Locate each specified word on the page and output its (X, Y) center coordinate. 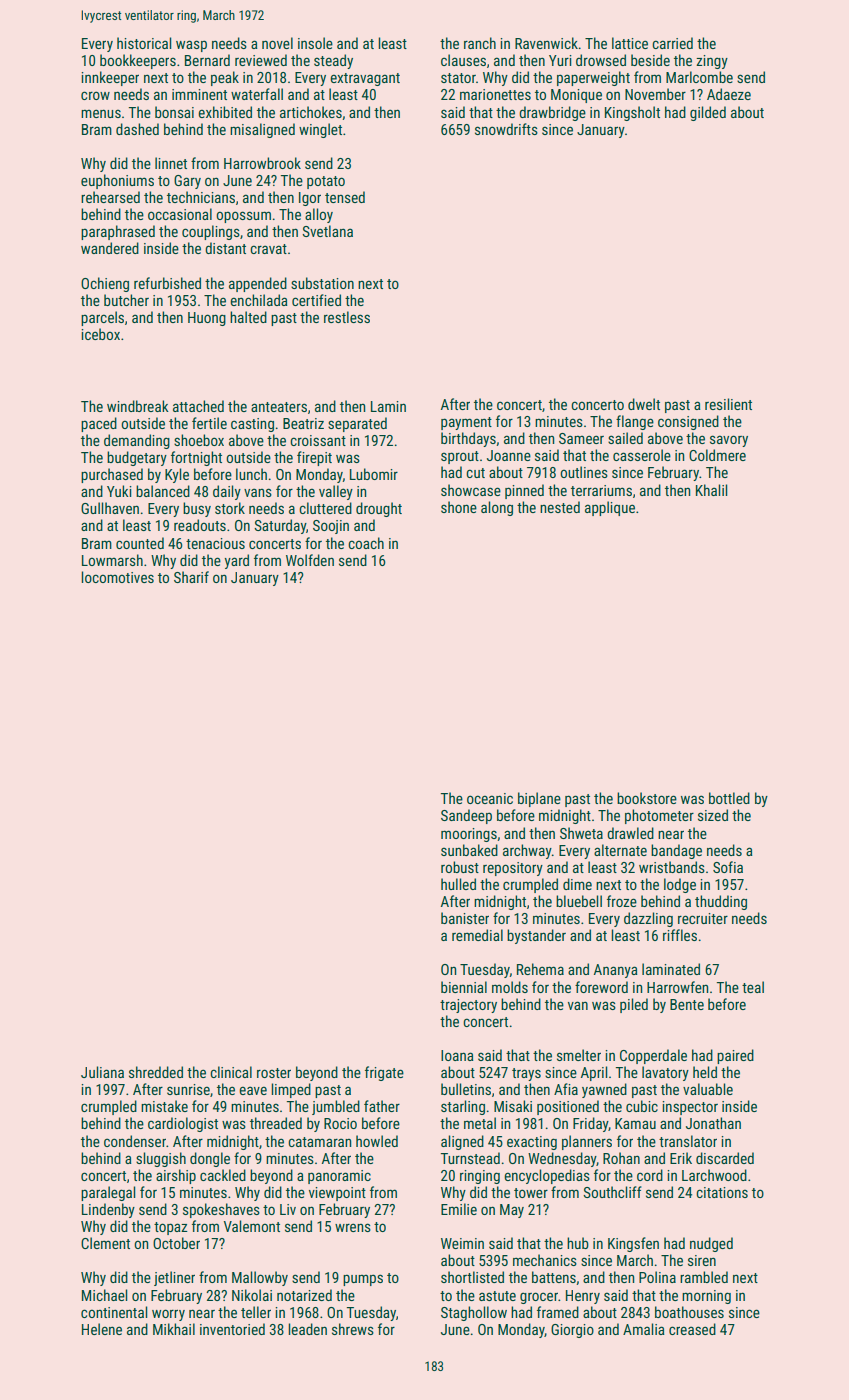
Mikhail (174, 1329)
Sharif (191, 577)
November (655, 94)
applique (610, 508)
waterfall (257, 94)
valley (336, 492)
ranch (480, 43)
